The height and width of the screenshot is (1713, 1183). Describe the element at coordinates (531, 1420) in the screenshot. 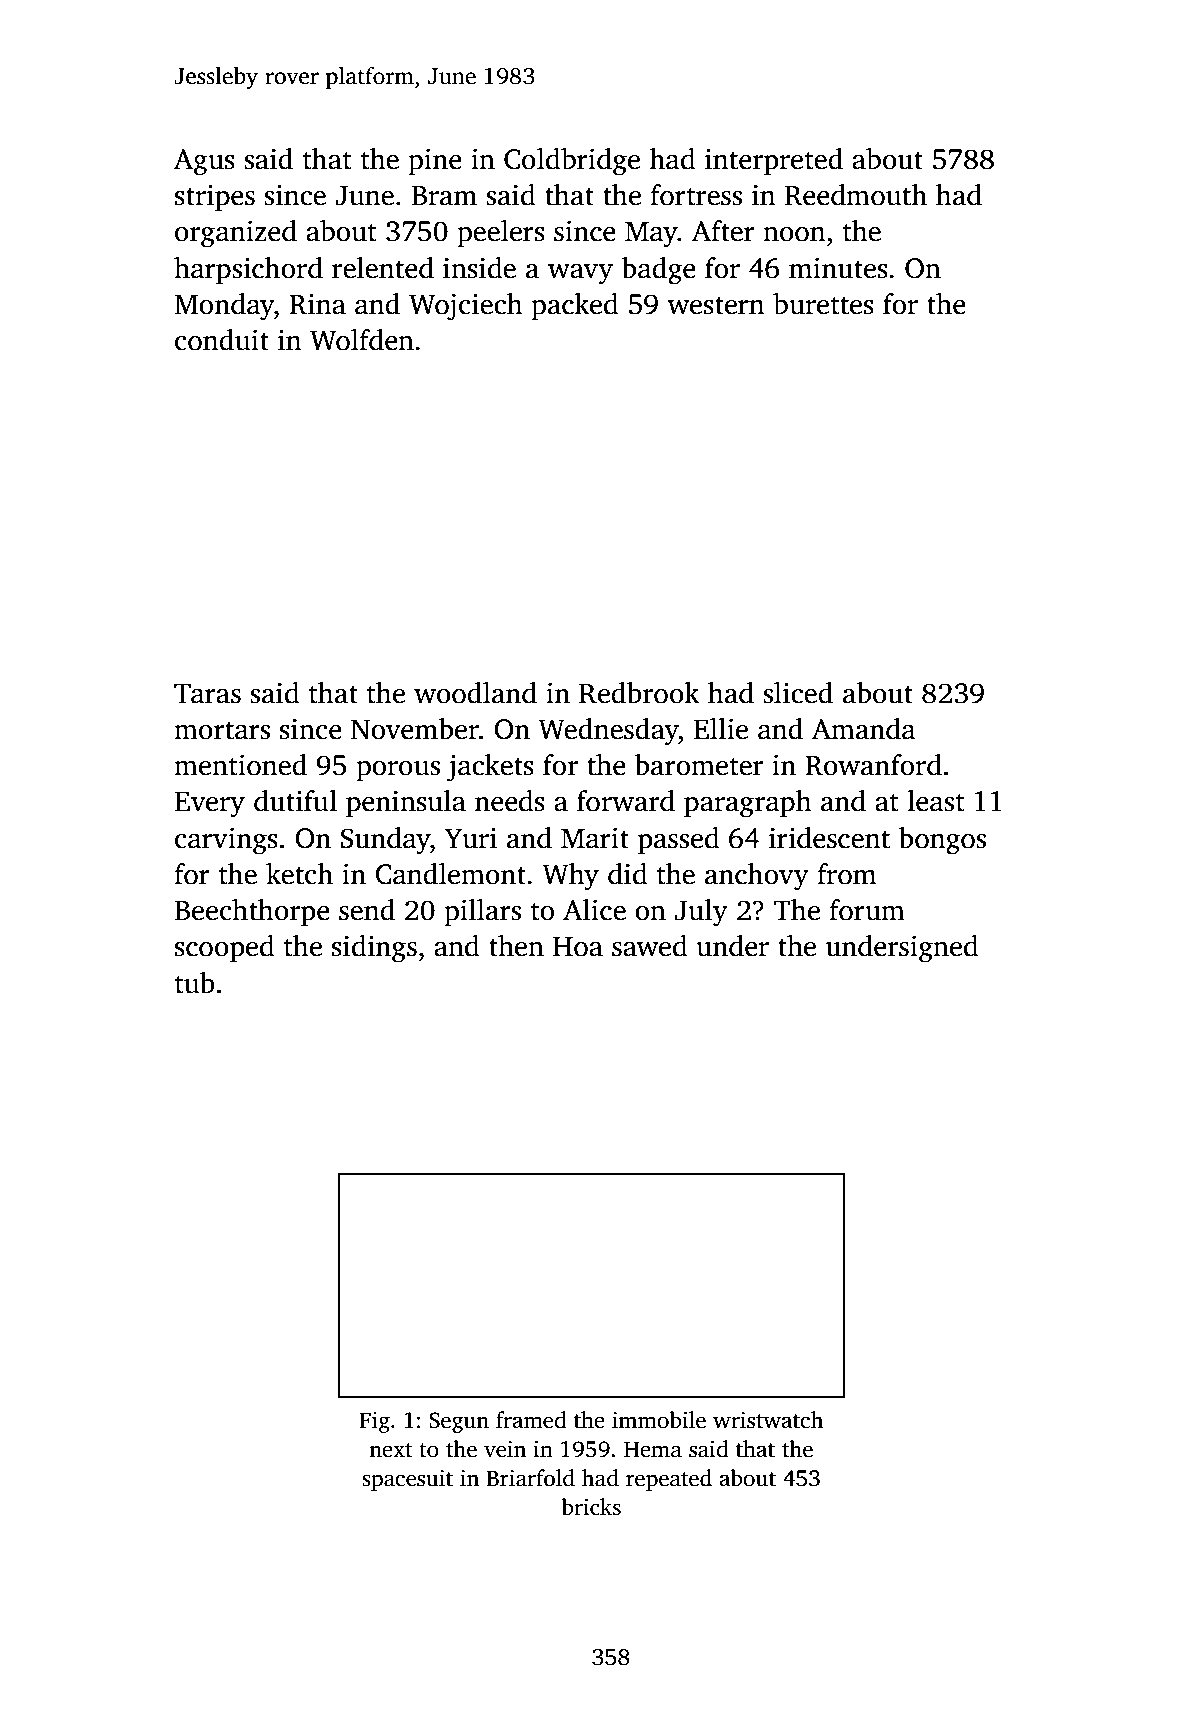

I see `framed` at that location.
